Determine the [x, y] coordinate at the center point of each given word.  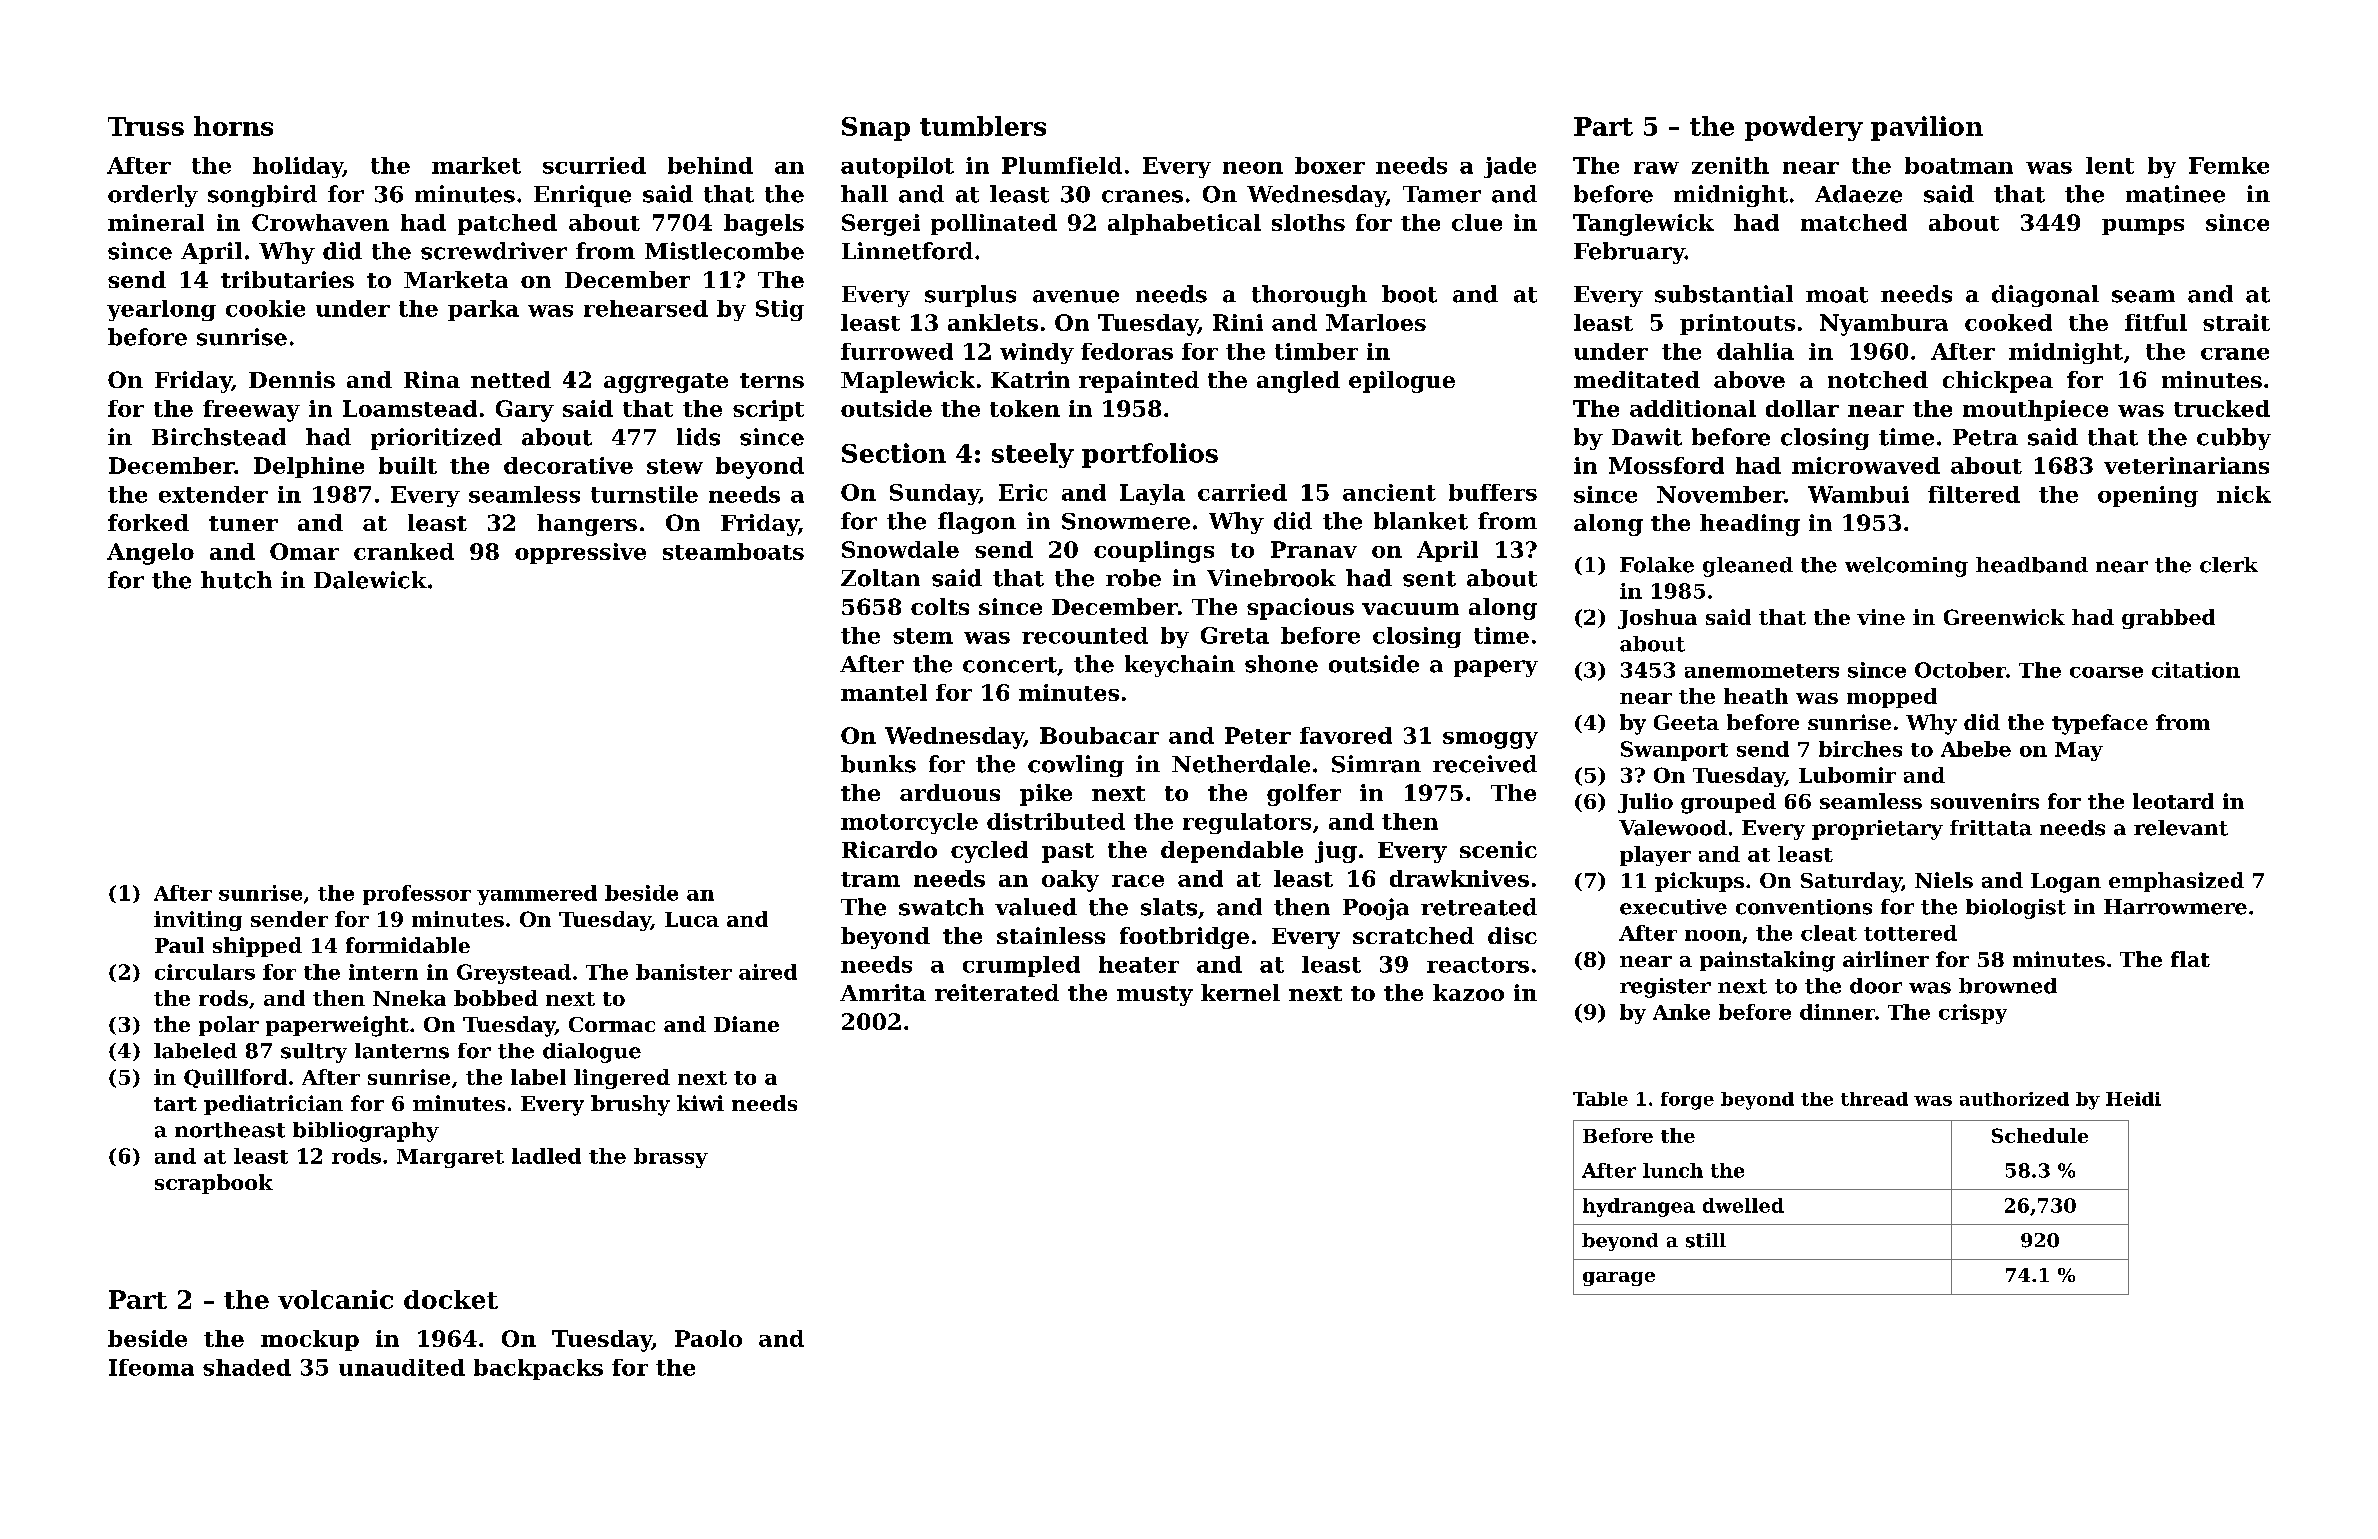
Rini [1238, 322]
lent [2110, 165]
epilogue [1402, 382]
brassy [671, 1158]
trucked [2222, 408]
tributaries [287, 279]
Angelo [150, 554]
